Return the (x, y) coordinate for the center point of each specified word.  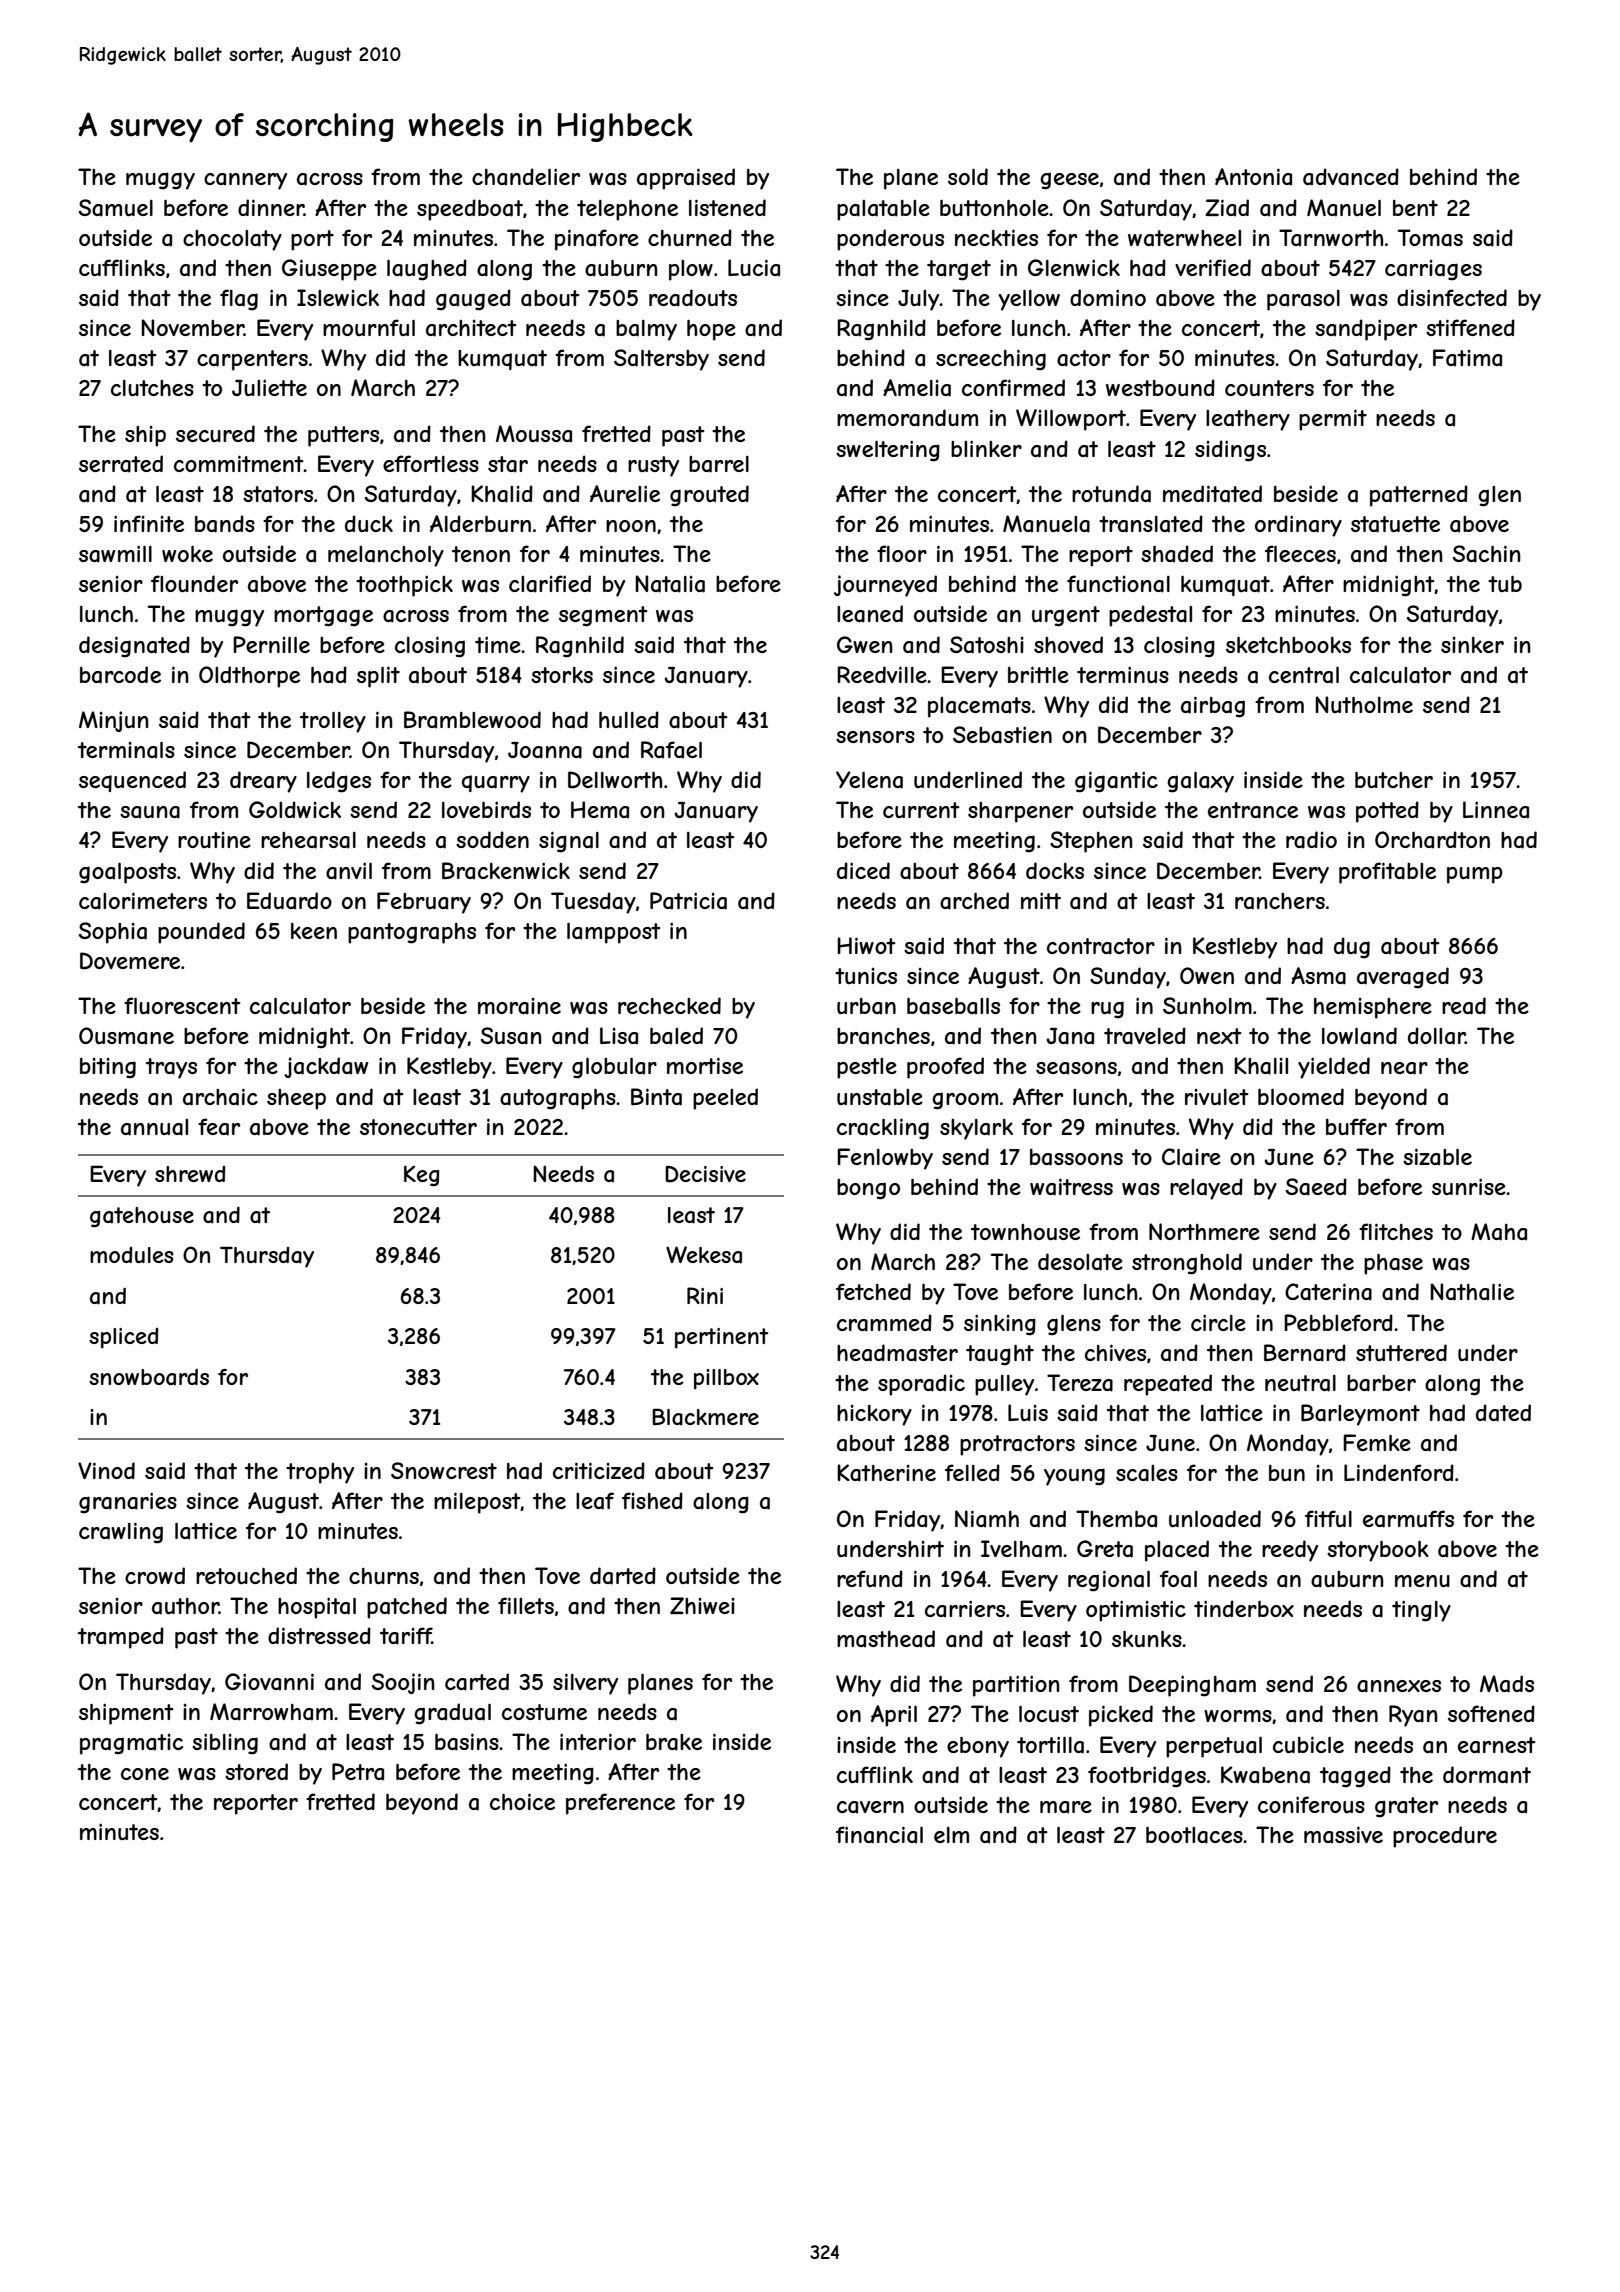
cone (145, 1774)
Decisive (705, 1174)
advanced (1351, 177)
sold (968, 176)
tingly (1421, 1611)
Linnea (1496, 810)
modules (132, 1255)
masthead (886, 1639)
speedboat (470, 210)
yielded (1334, 1068)
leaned (870, 614)
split (378, 677)
